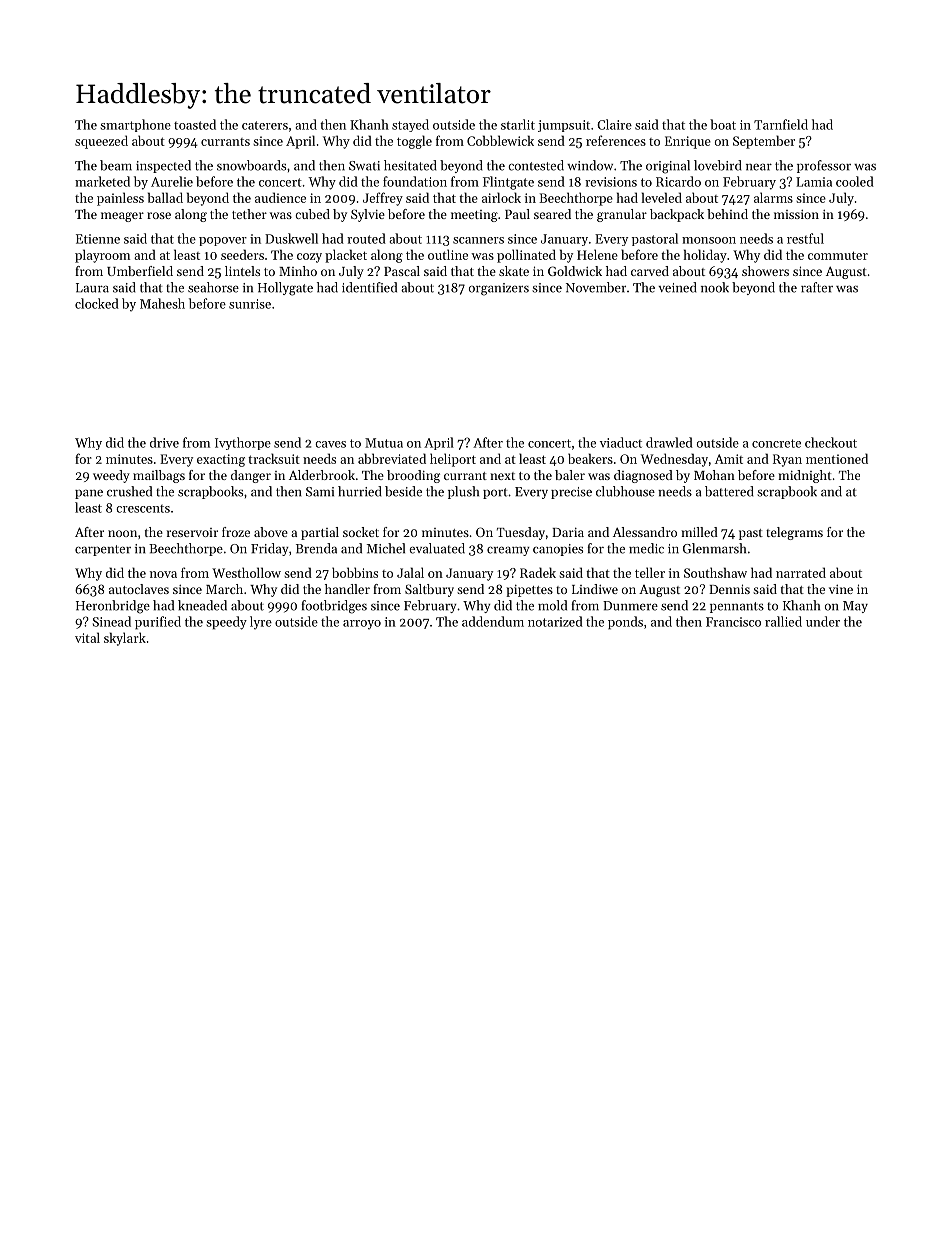 Image resolution: width=952 pixels, height=1233 pixels. I want to click on stayed, so click(410, 125).
